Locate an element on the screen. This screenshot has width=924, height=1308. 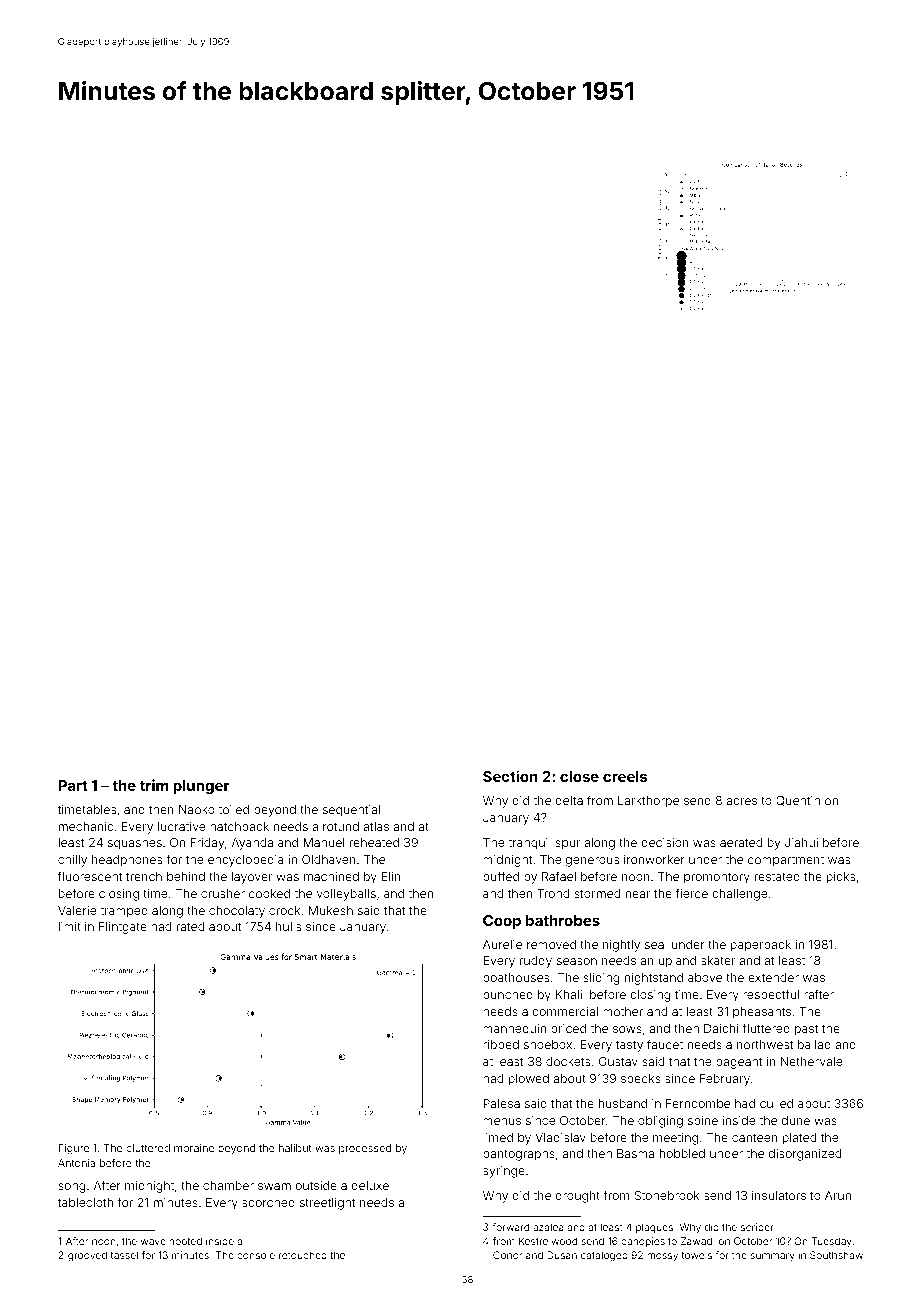
punched is located at coordinates (508, 996).
